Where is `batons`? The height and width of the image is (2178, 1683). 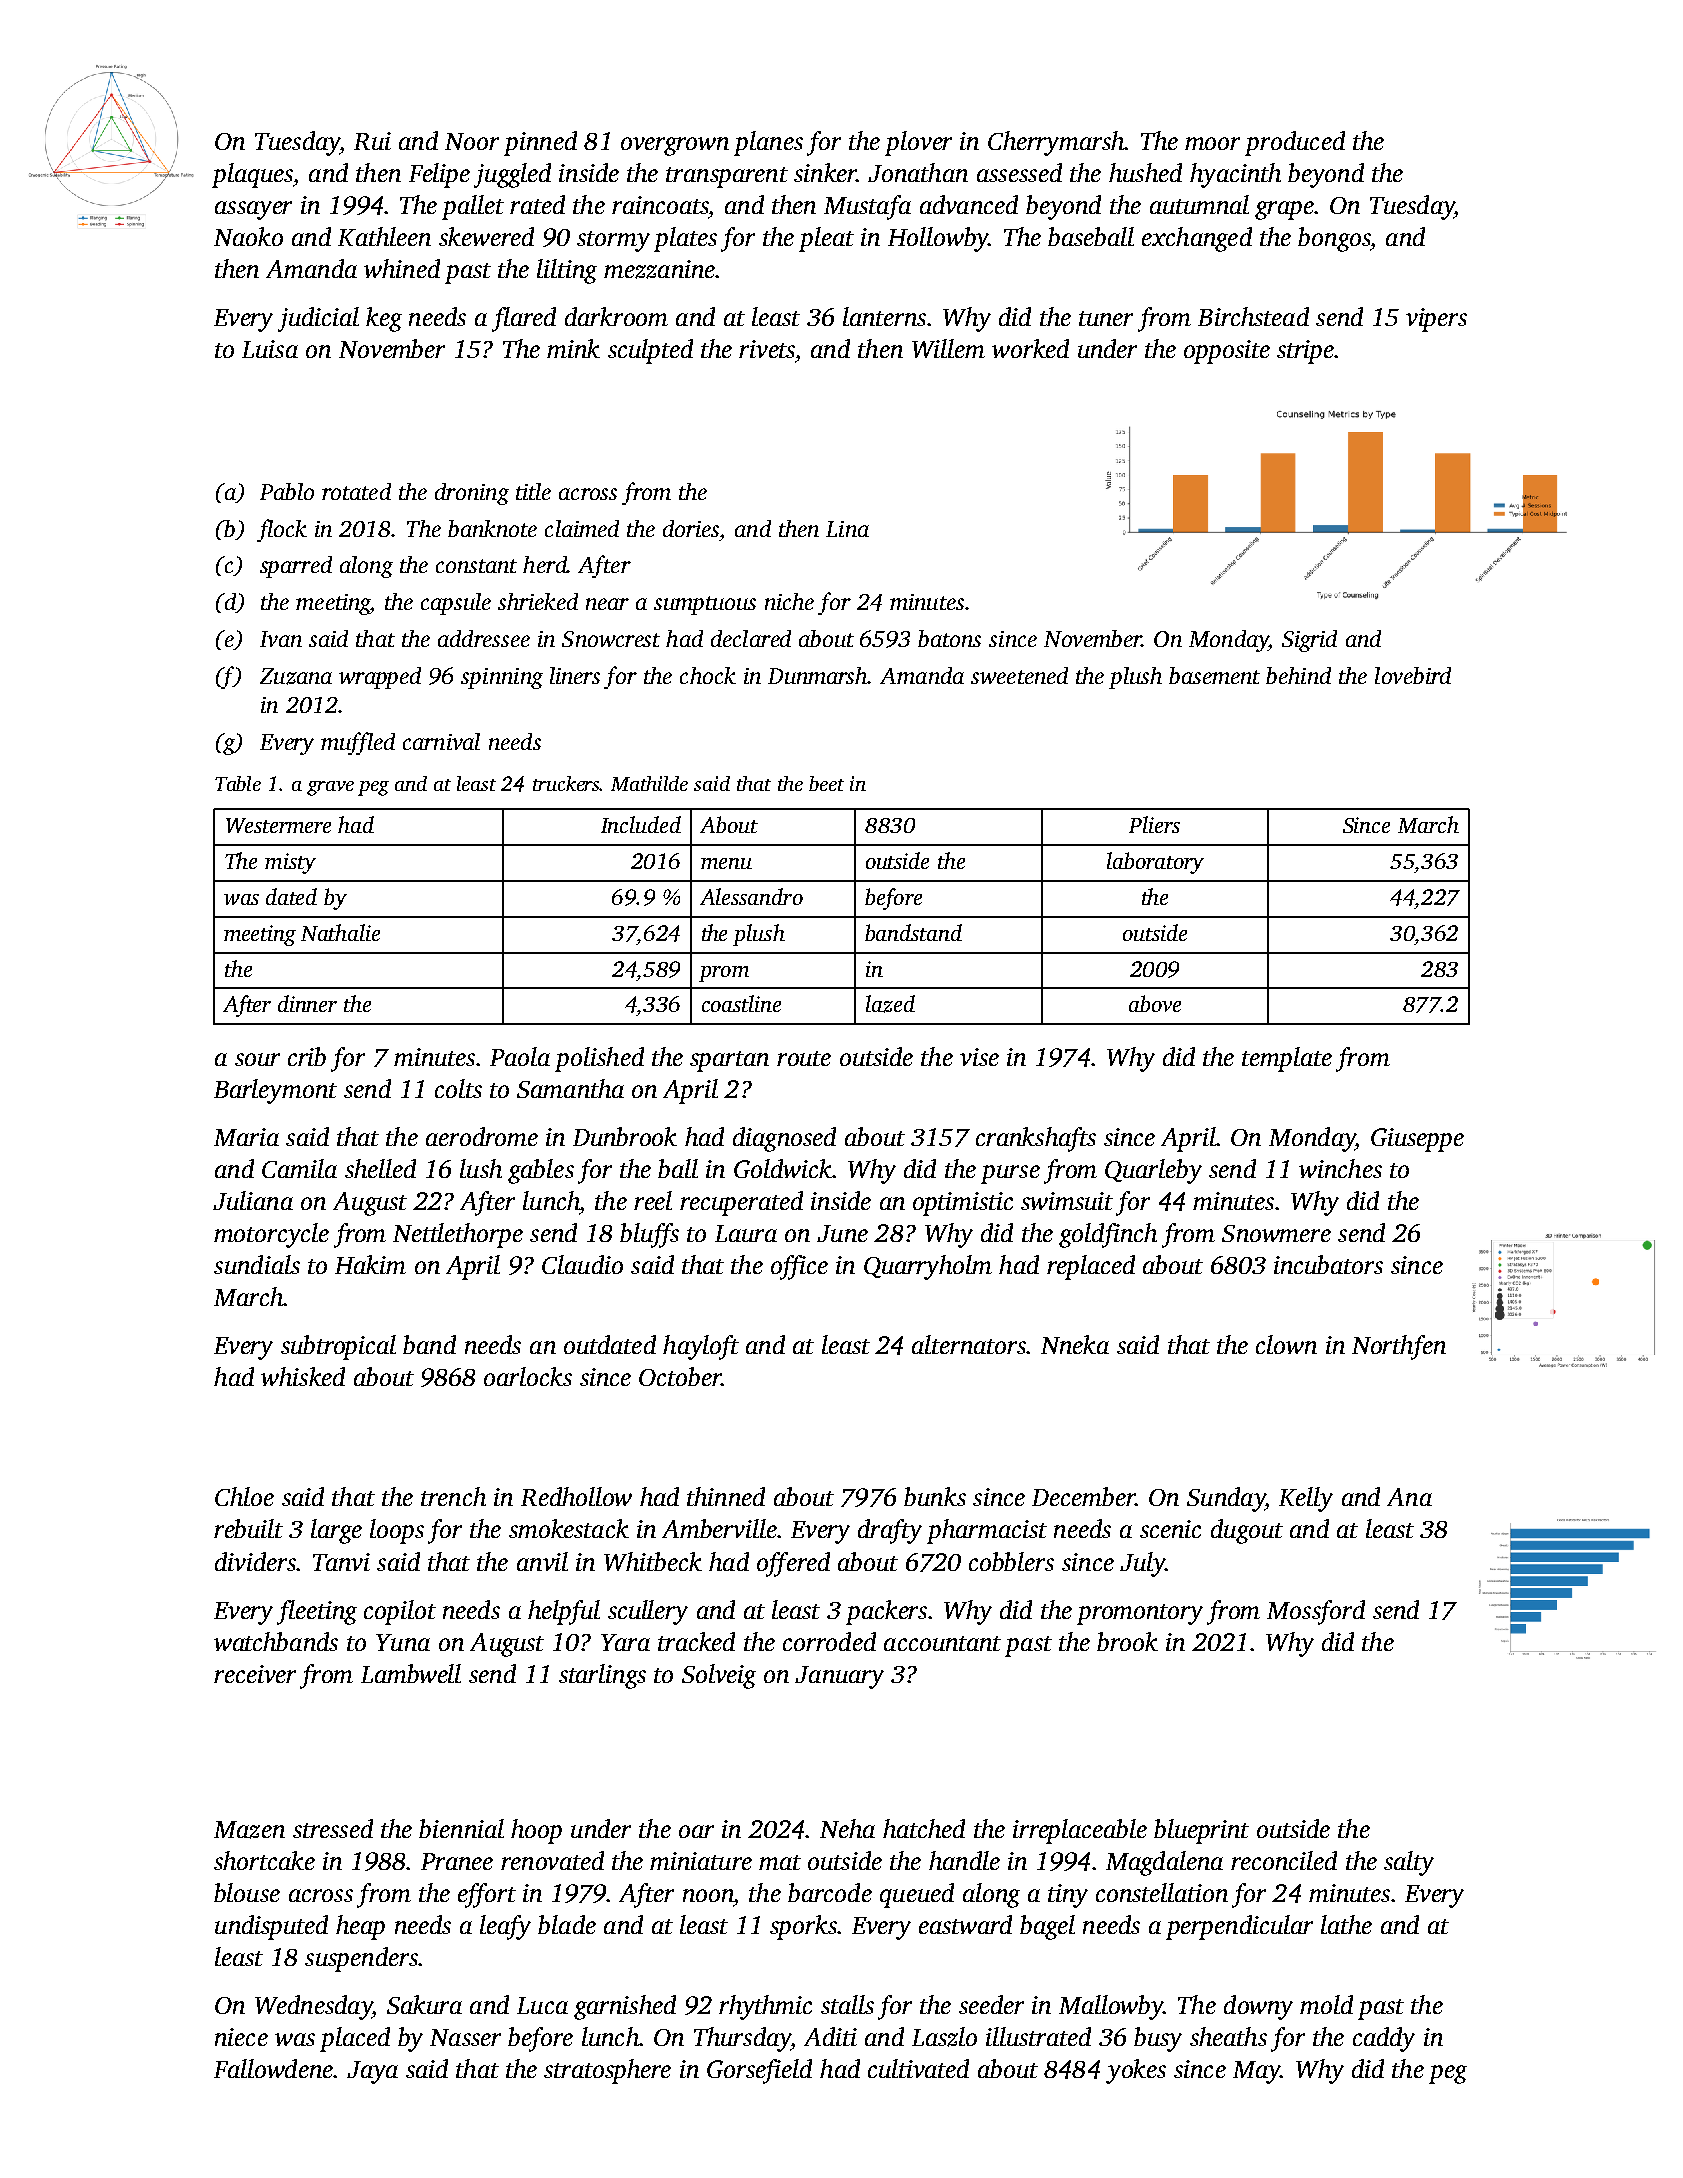
batons is located at coordinates (949, 638).
